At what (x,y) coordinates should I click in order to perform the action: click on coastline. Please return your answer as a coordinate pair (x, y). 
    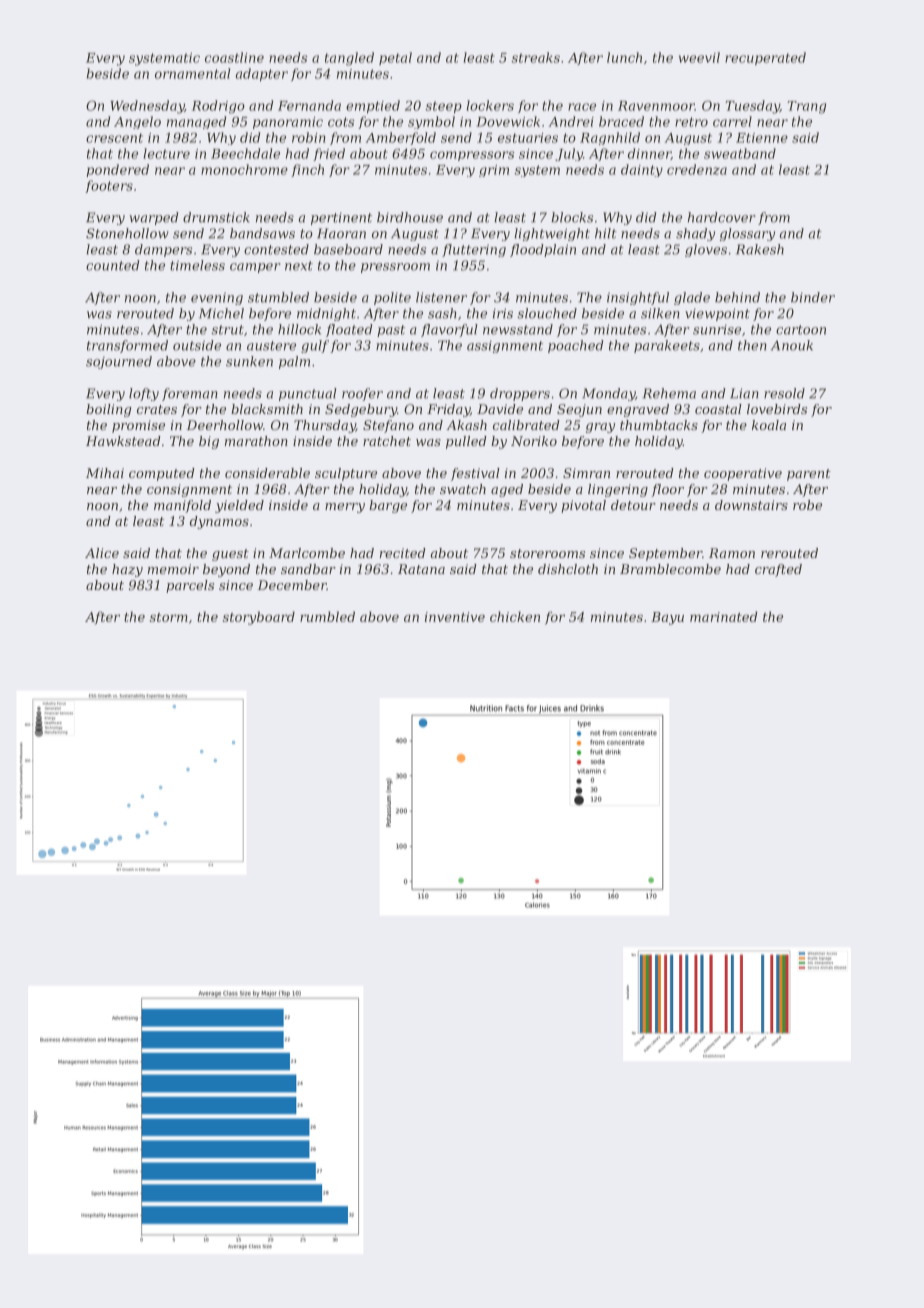
    Looking at the image, I should click on (234, 57).
